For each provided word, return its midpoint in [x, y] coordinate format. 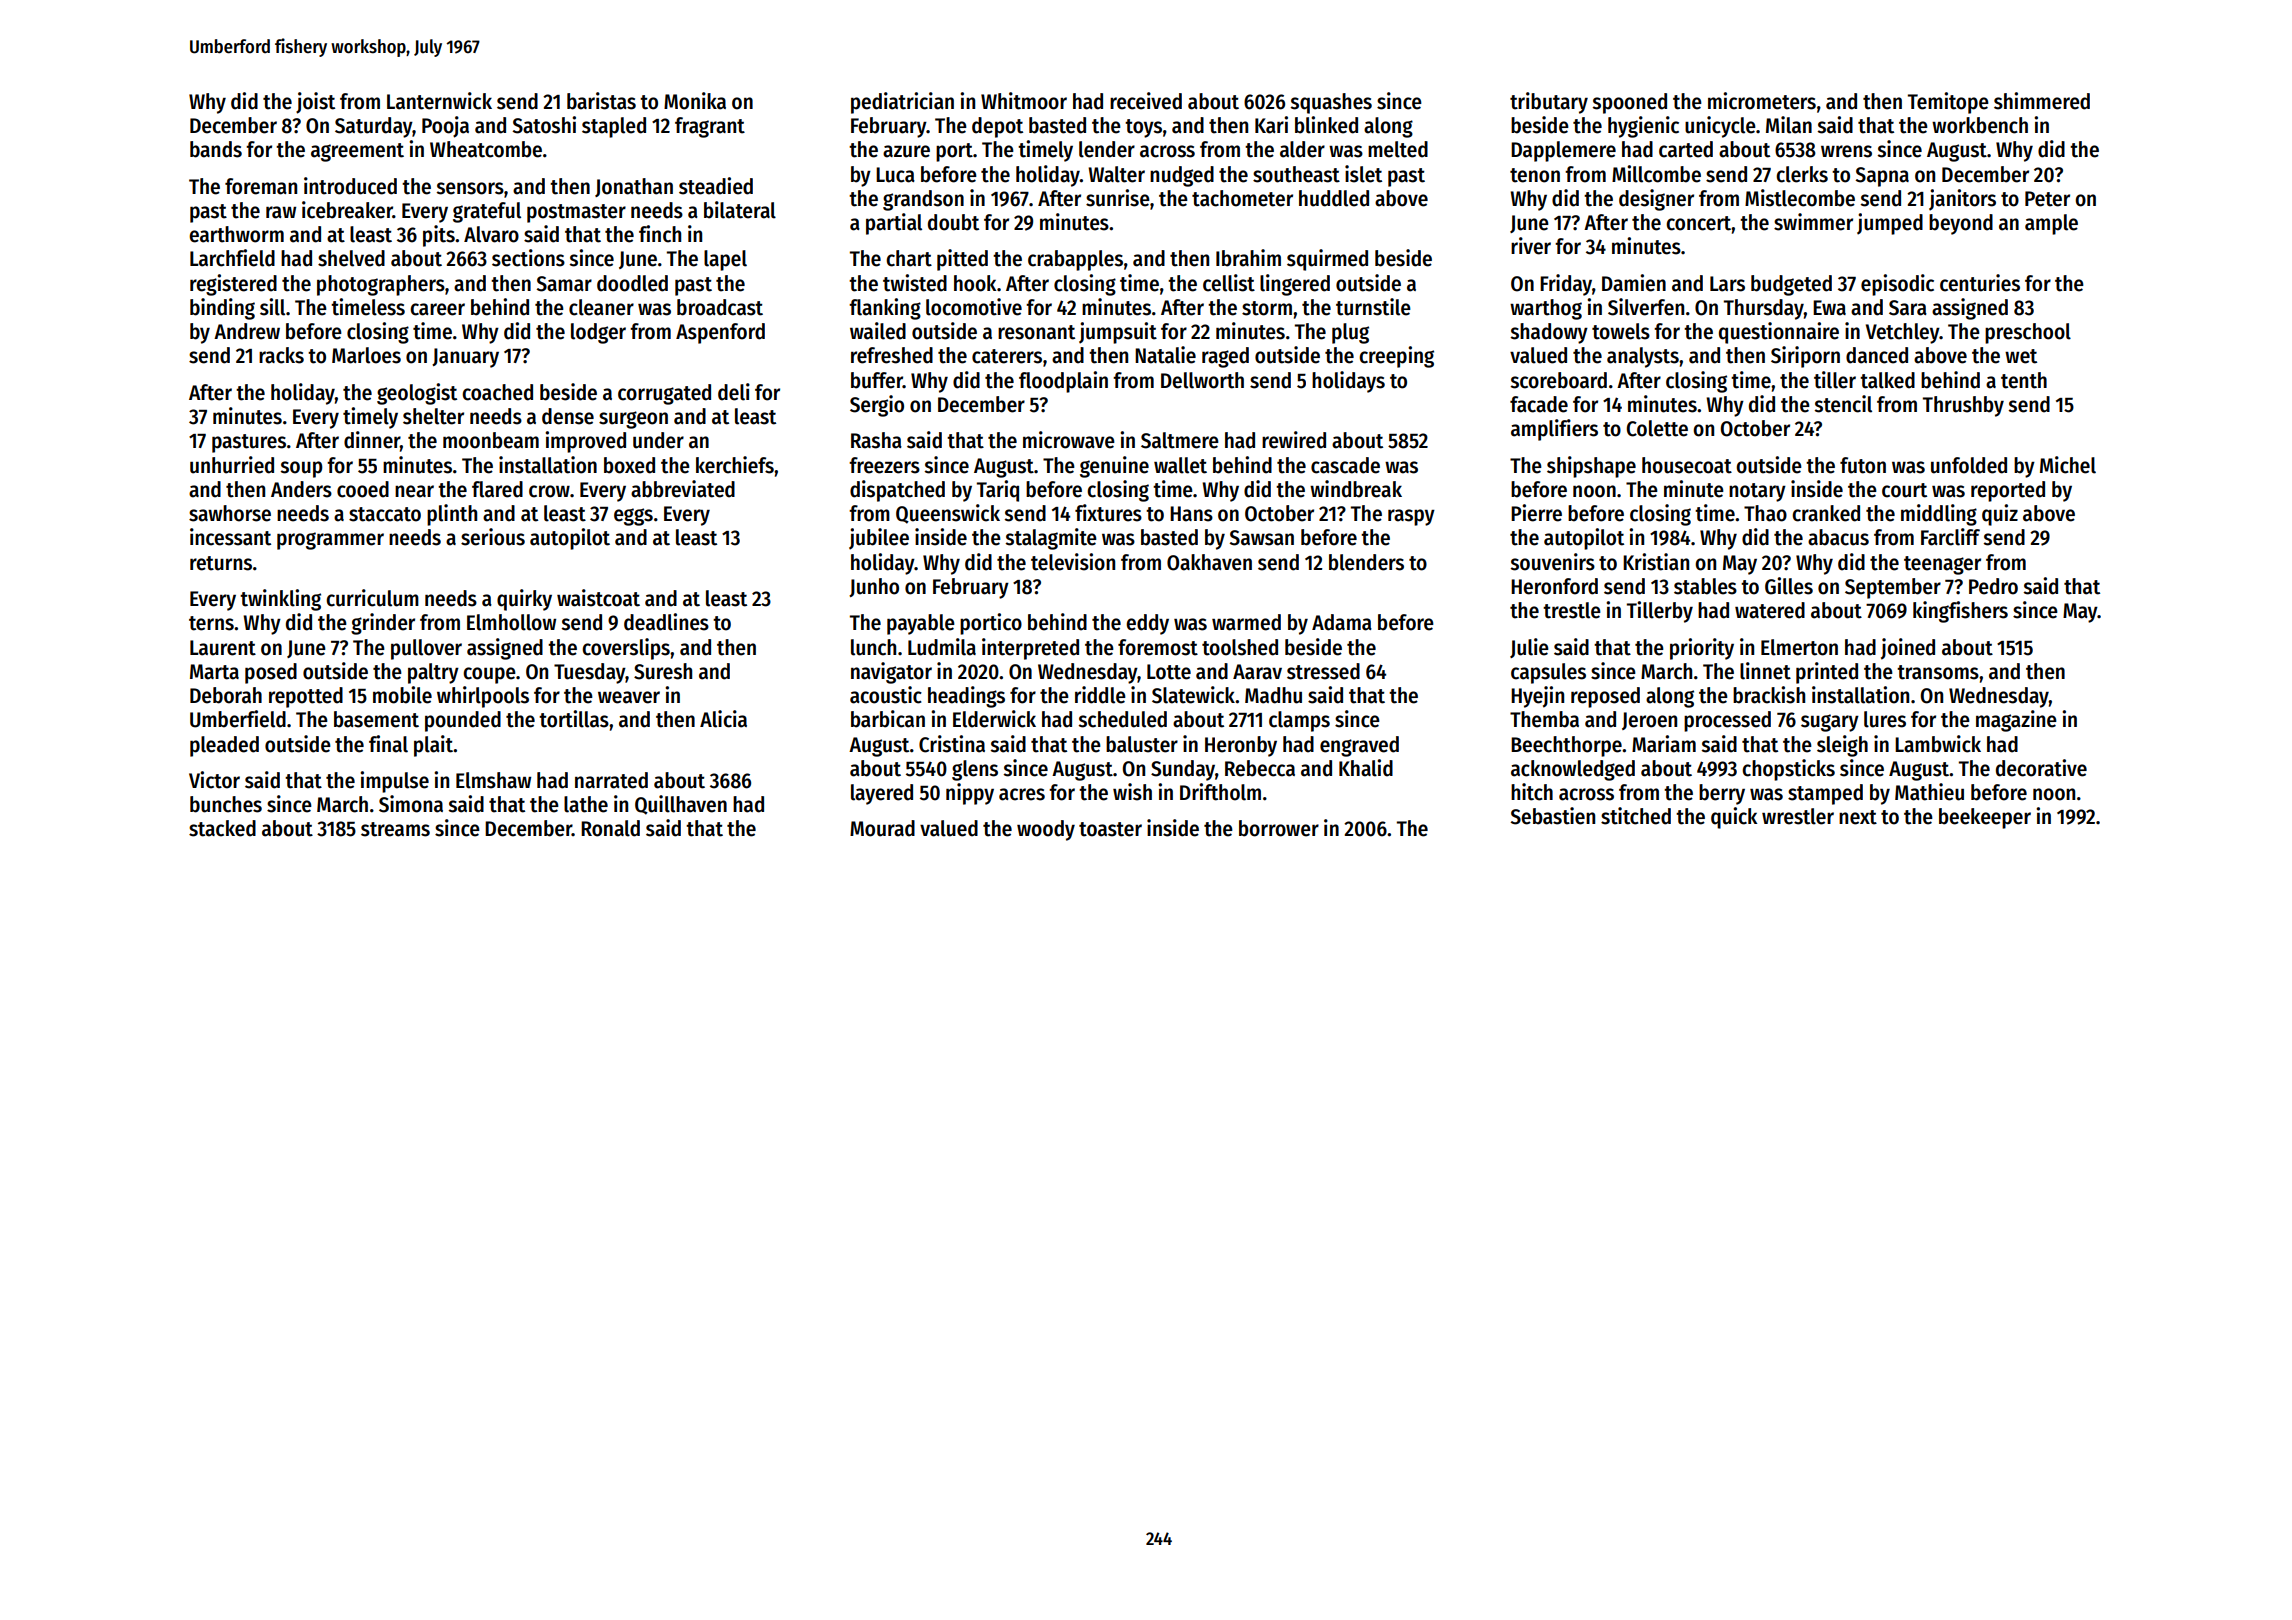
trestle [1572, 610]
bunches [226, 804]
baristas [601, 101]
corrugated [664, 394]
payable [921, 624]
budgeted [1791, 285]
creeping [1396, 357]
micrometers [1762, 101]
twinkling [280, 600]
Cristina [952, 744]
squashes [1331, 103]
